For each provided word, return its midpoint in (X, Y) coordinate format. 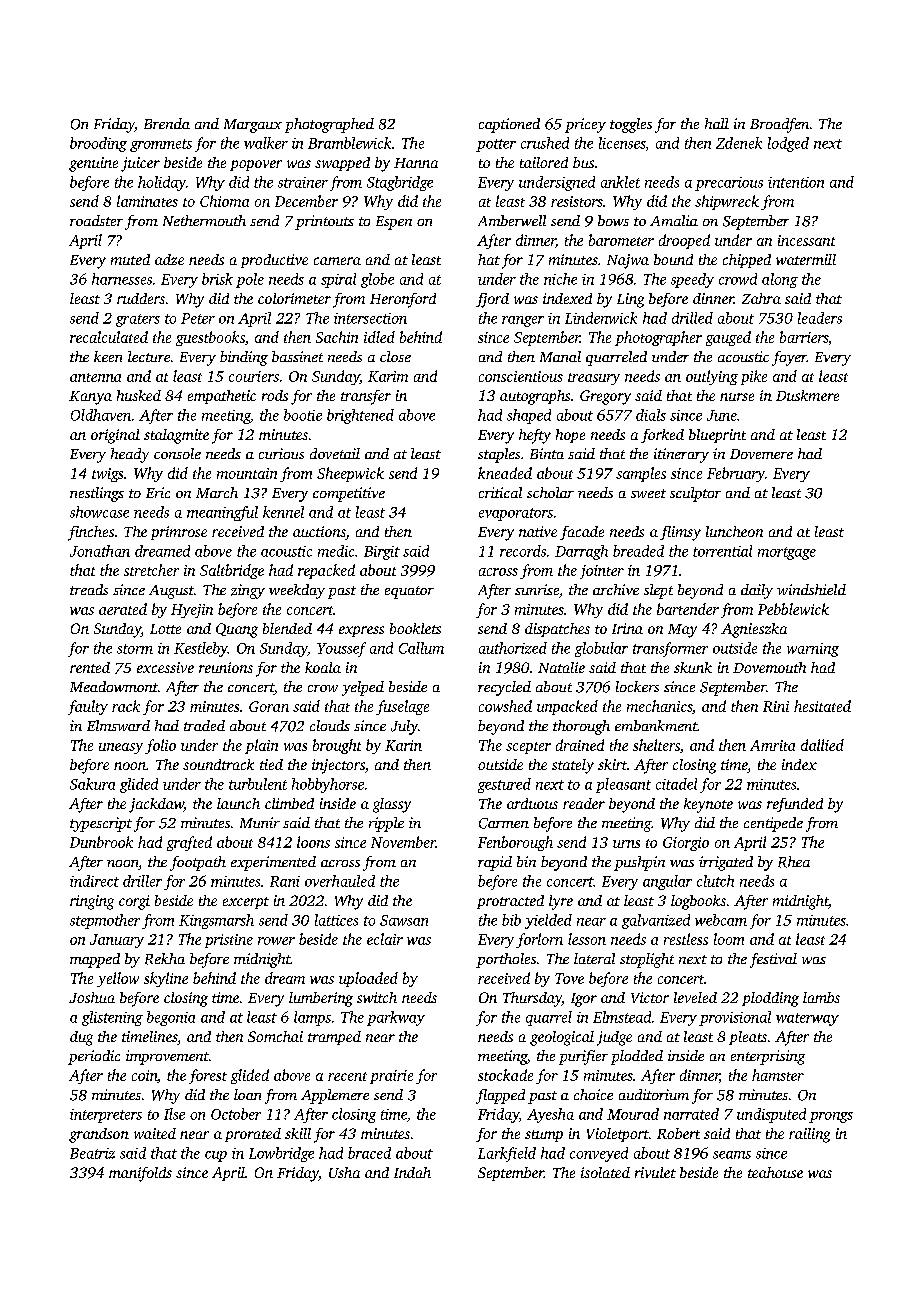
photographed (329, 125)
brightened (360, 416)
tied (271, 764)
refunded (795, 805)
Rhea (794, 862)
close (395, 356)
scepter (528, 748)
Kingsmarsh (216, 921)
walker (266, 143)
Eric (158, 492)
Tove (569, 978)
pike (754, 377)
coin (144, 1075)
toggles (631, 125)
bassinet (297, 356)
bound (673, 259)
